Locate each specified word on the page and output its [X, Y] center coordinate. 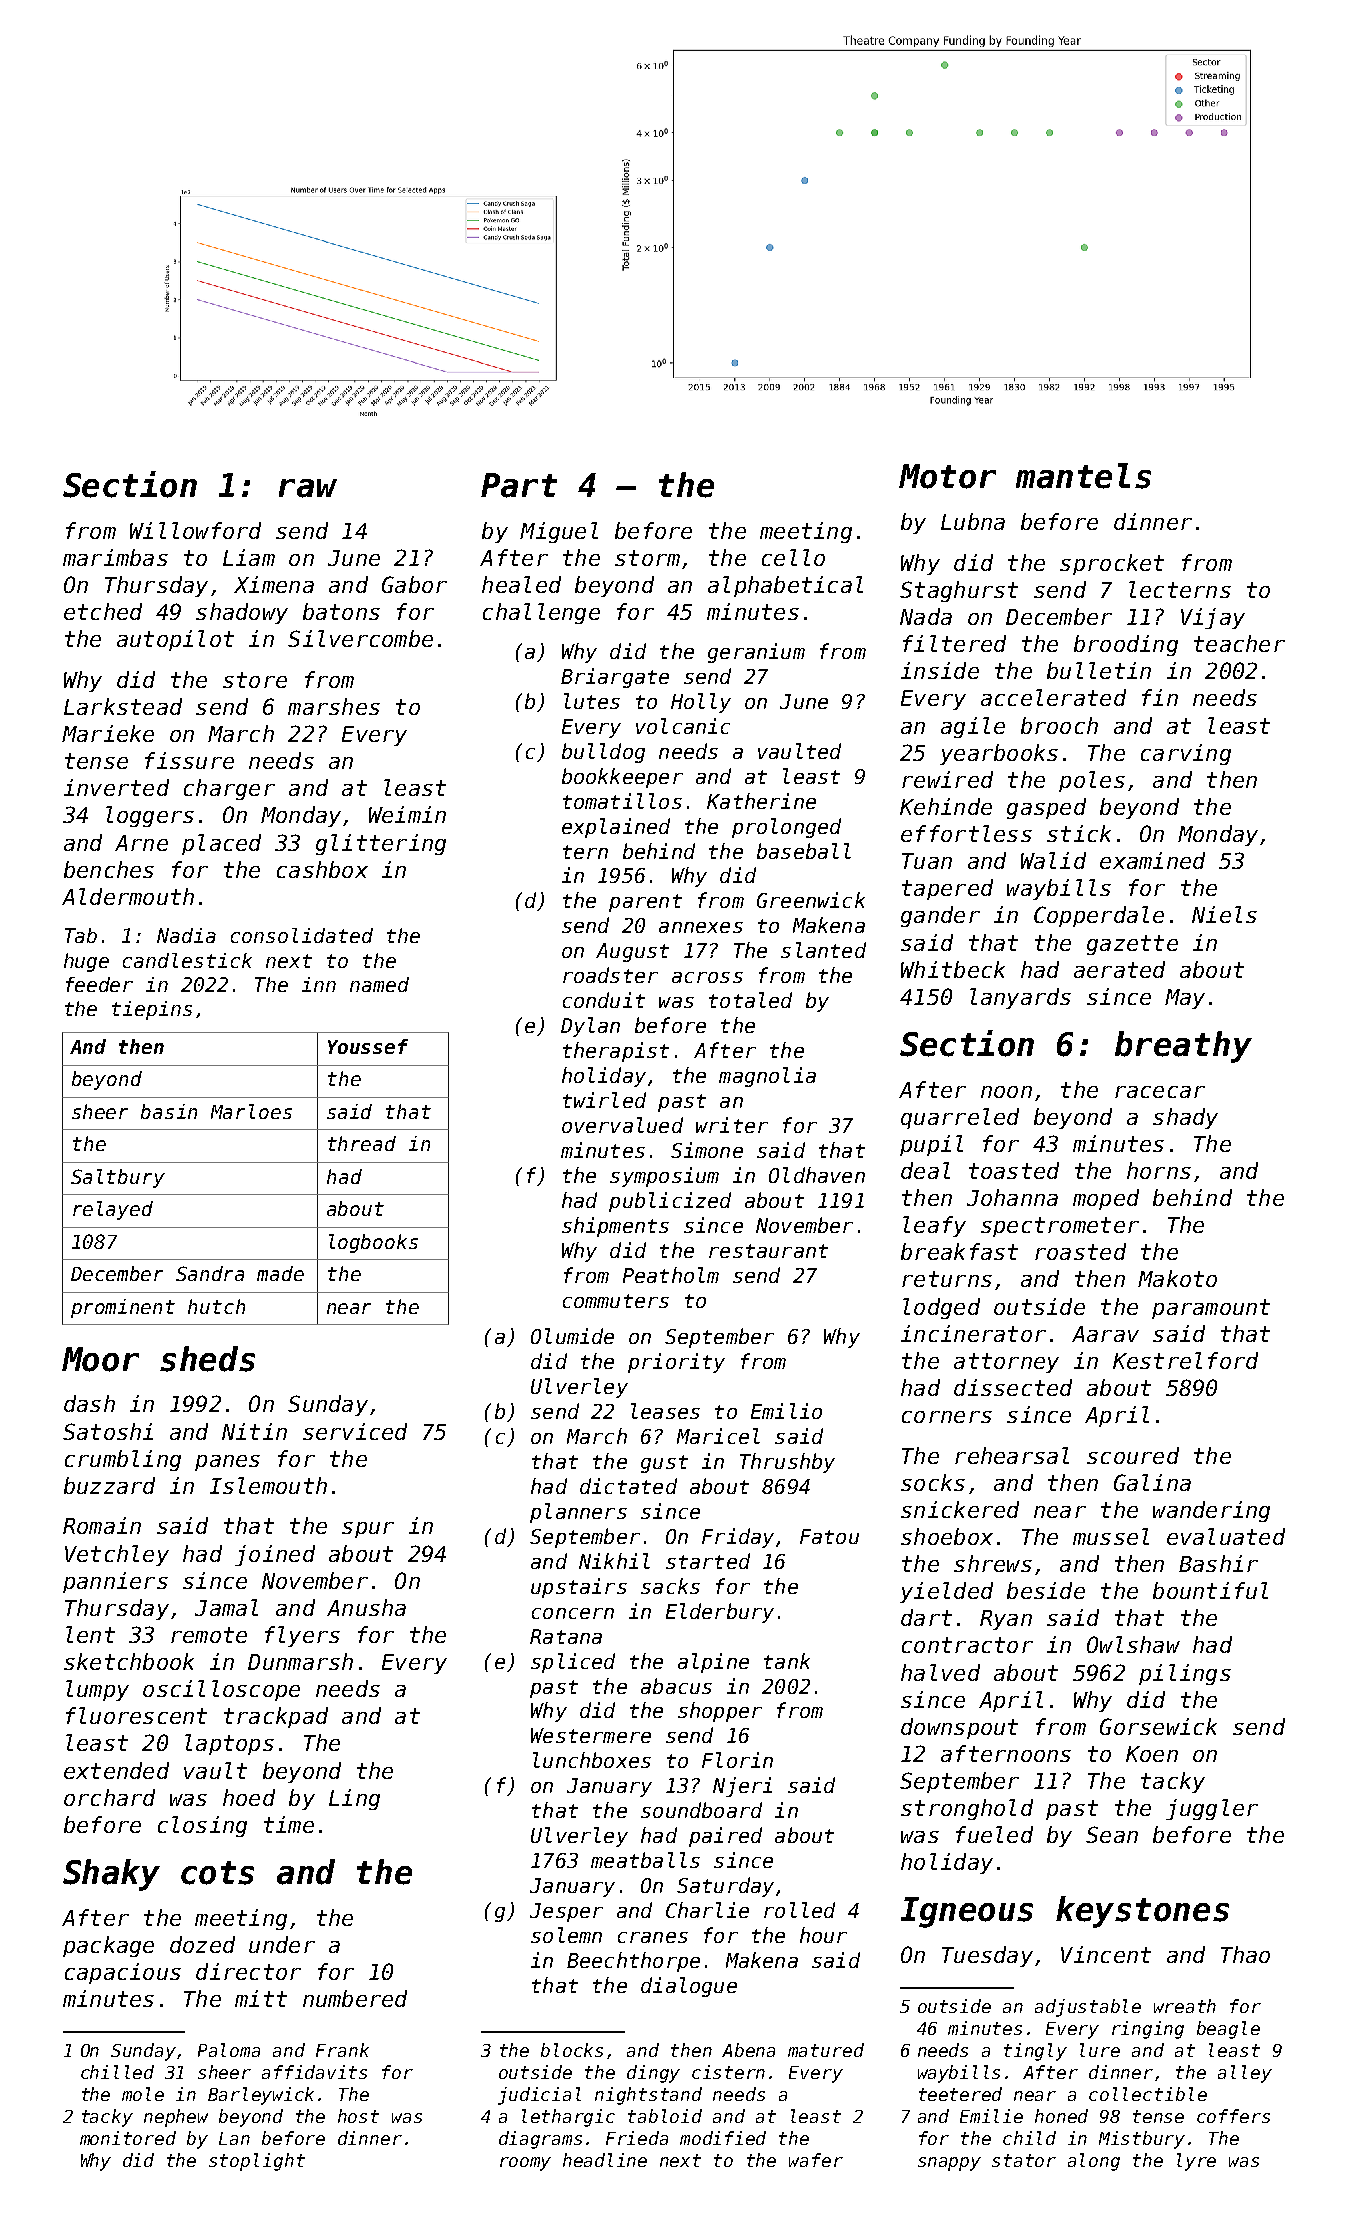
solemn [566, 1935]
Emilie [991, 2116]
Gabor [414, 584]
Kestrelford [1185, 1360]
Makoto [1177, 1278]
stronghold [967, 1809]
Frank [342, 2050]
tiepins [152, 1010]
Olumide [572, 1336]
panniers [115, 1582]
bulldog [603, 753]
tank [787, 1661]
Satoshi [108, 1431]
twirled [604, 1100]
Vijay [1213, 618]
